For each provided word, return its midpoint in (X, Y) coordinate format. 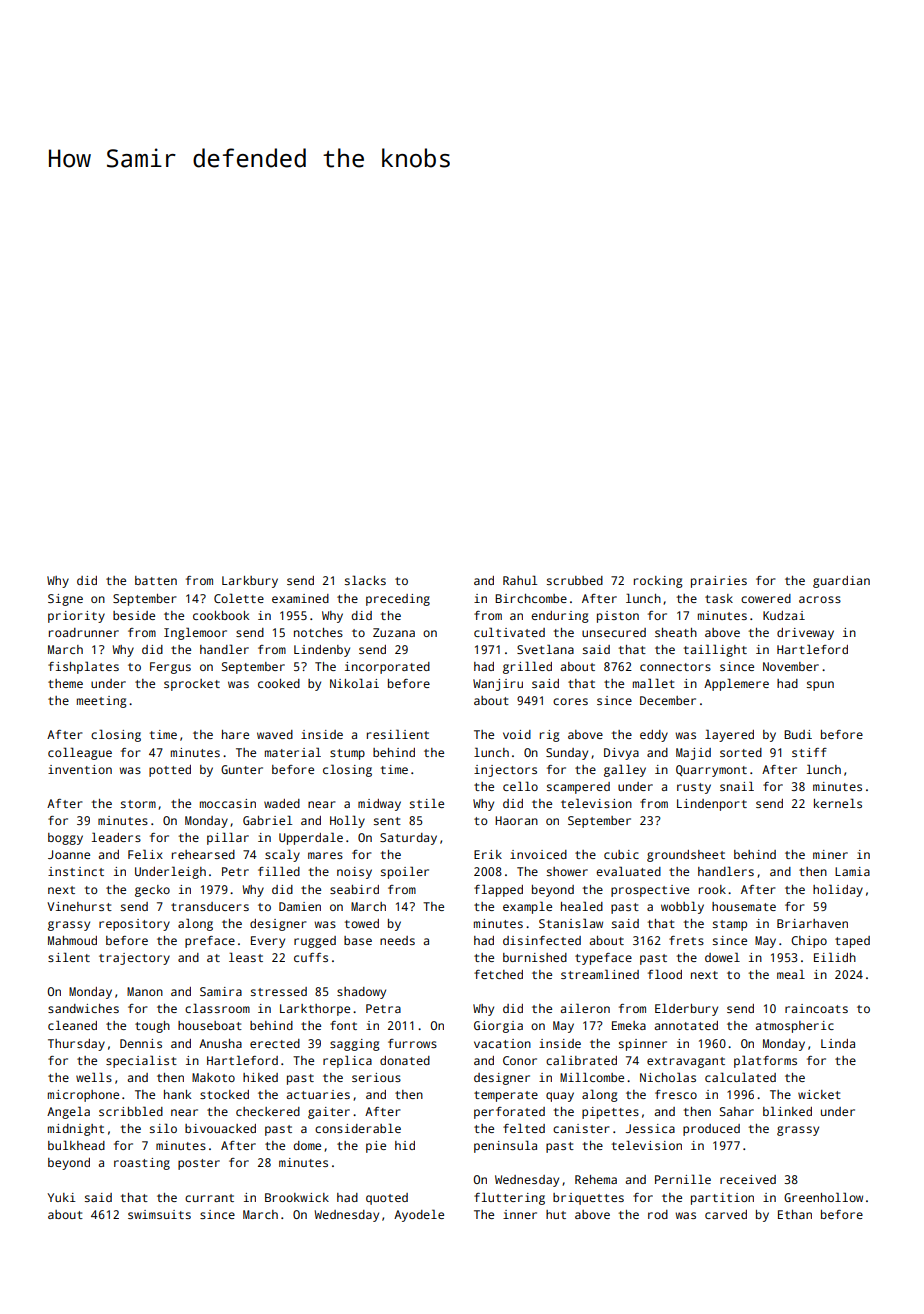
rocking (658, 582)
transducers (210, 906)
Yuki (62, 1197)
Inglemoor (195, 633)
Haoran (516, 820)
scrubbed (575, 580)
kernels (838, 803)
